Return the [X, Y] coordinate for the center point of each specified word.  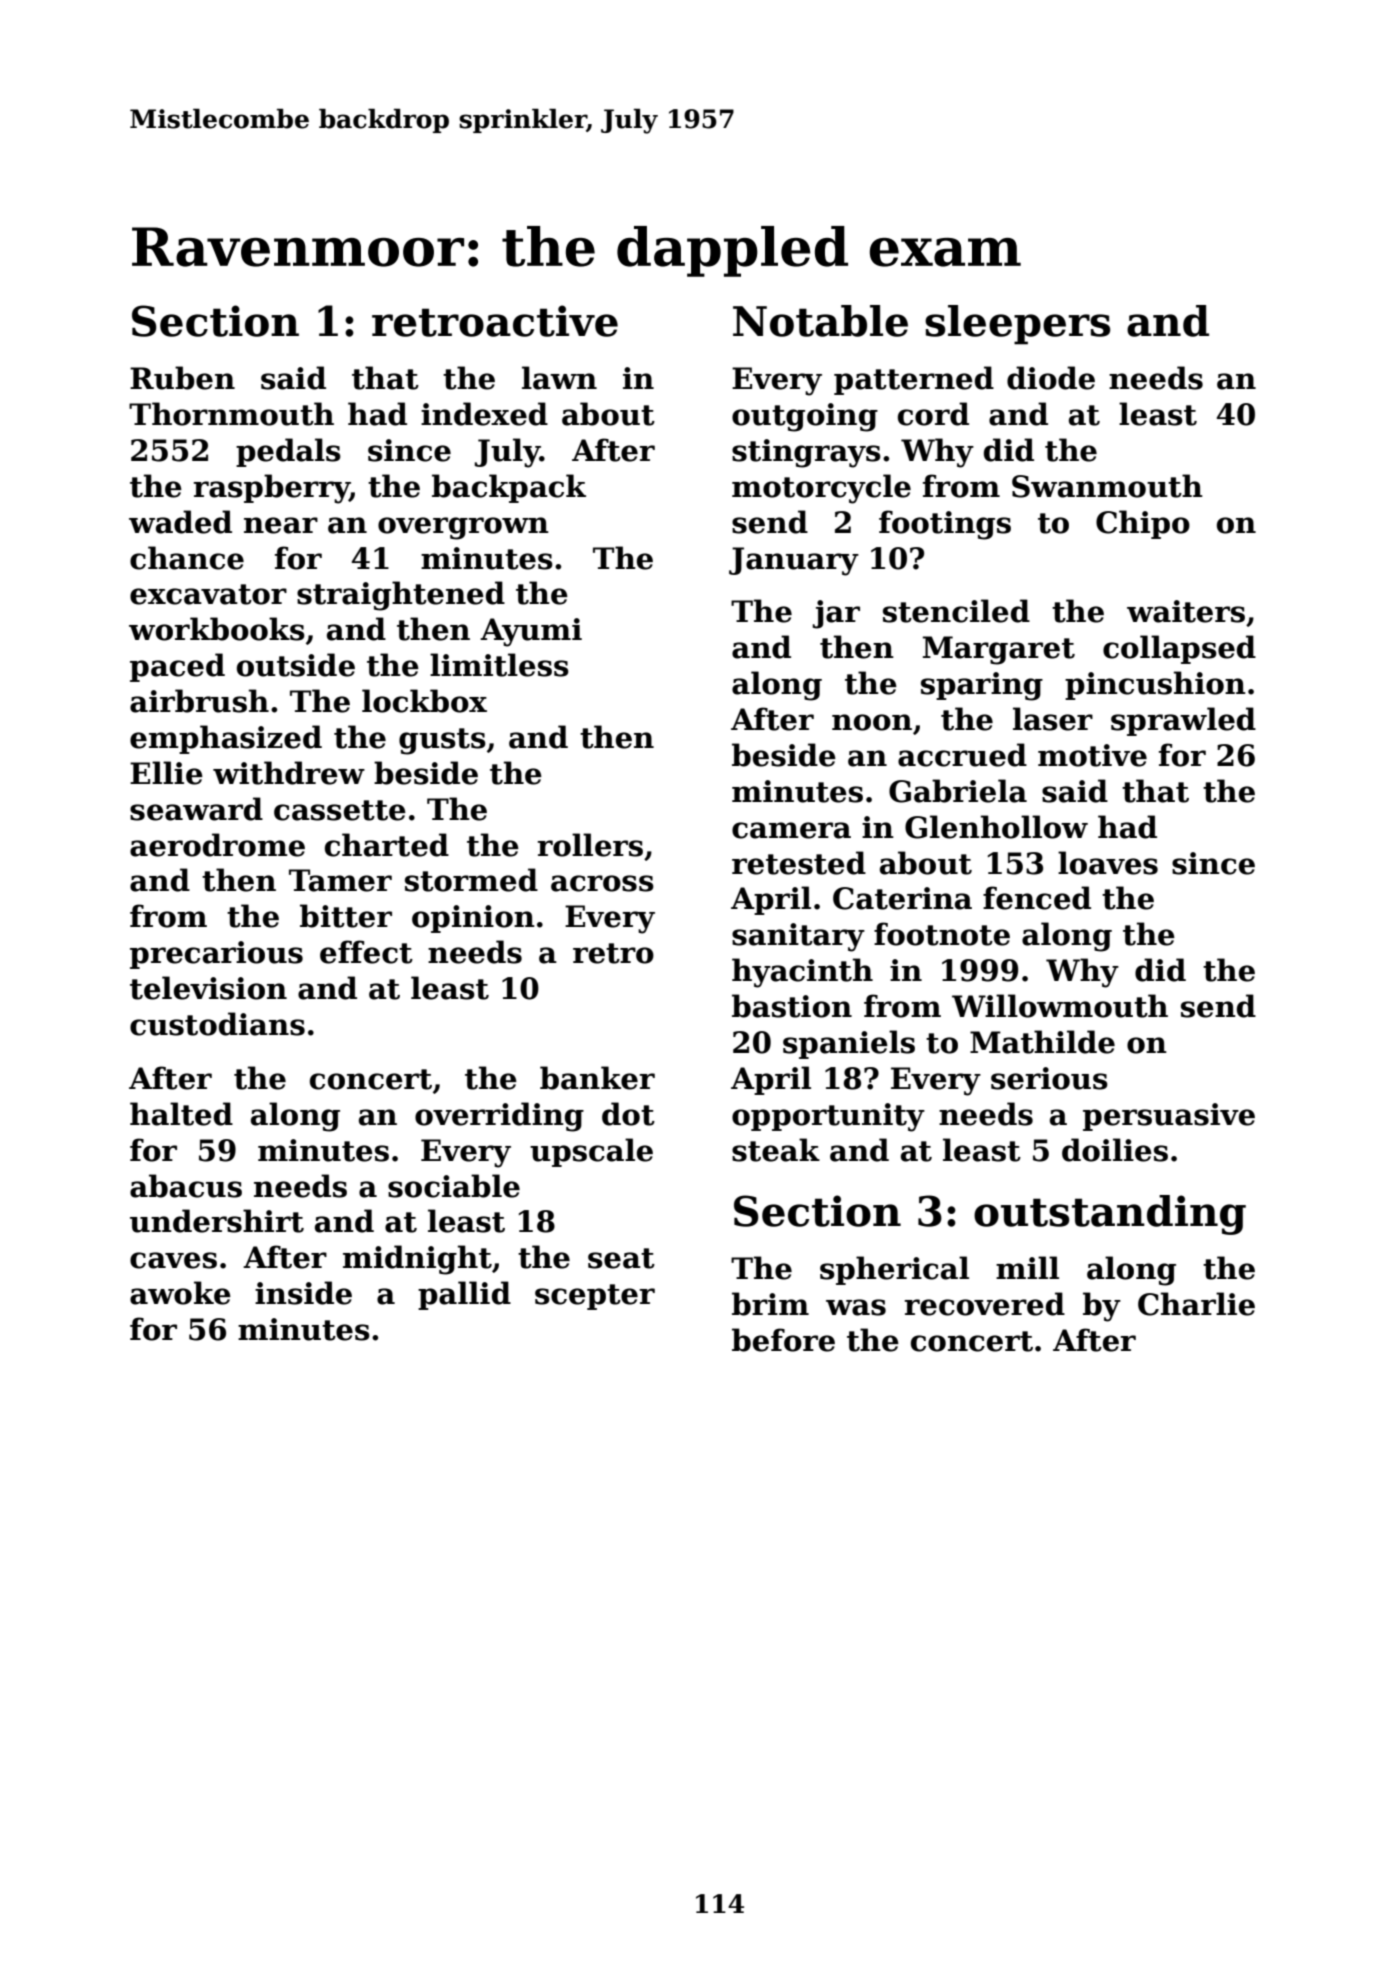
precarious [216, 955]
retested [799, 863]
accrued [962, 755]
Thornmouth [231, 414]
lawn [559, 378]
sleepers [1017, 325]
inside [303, 1293]
